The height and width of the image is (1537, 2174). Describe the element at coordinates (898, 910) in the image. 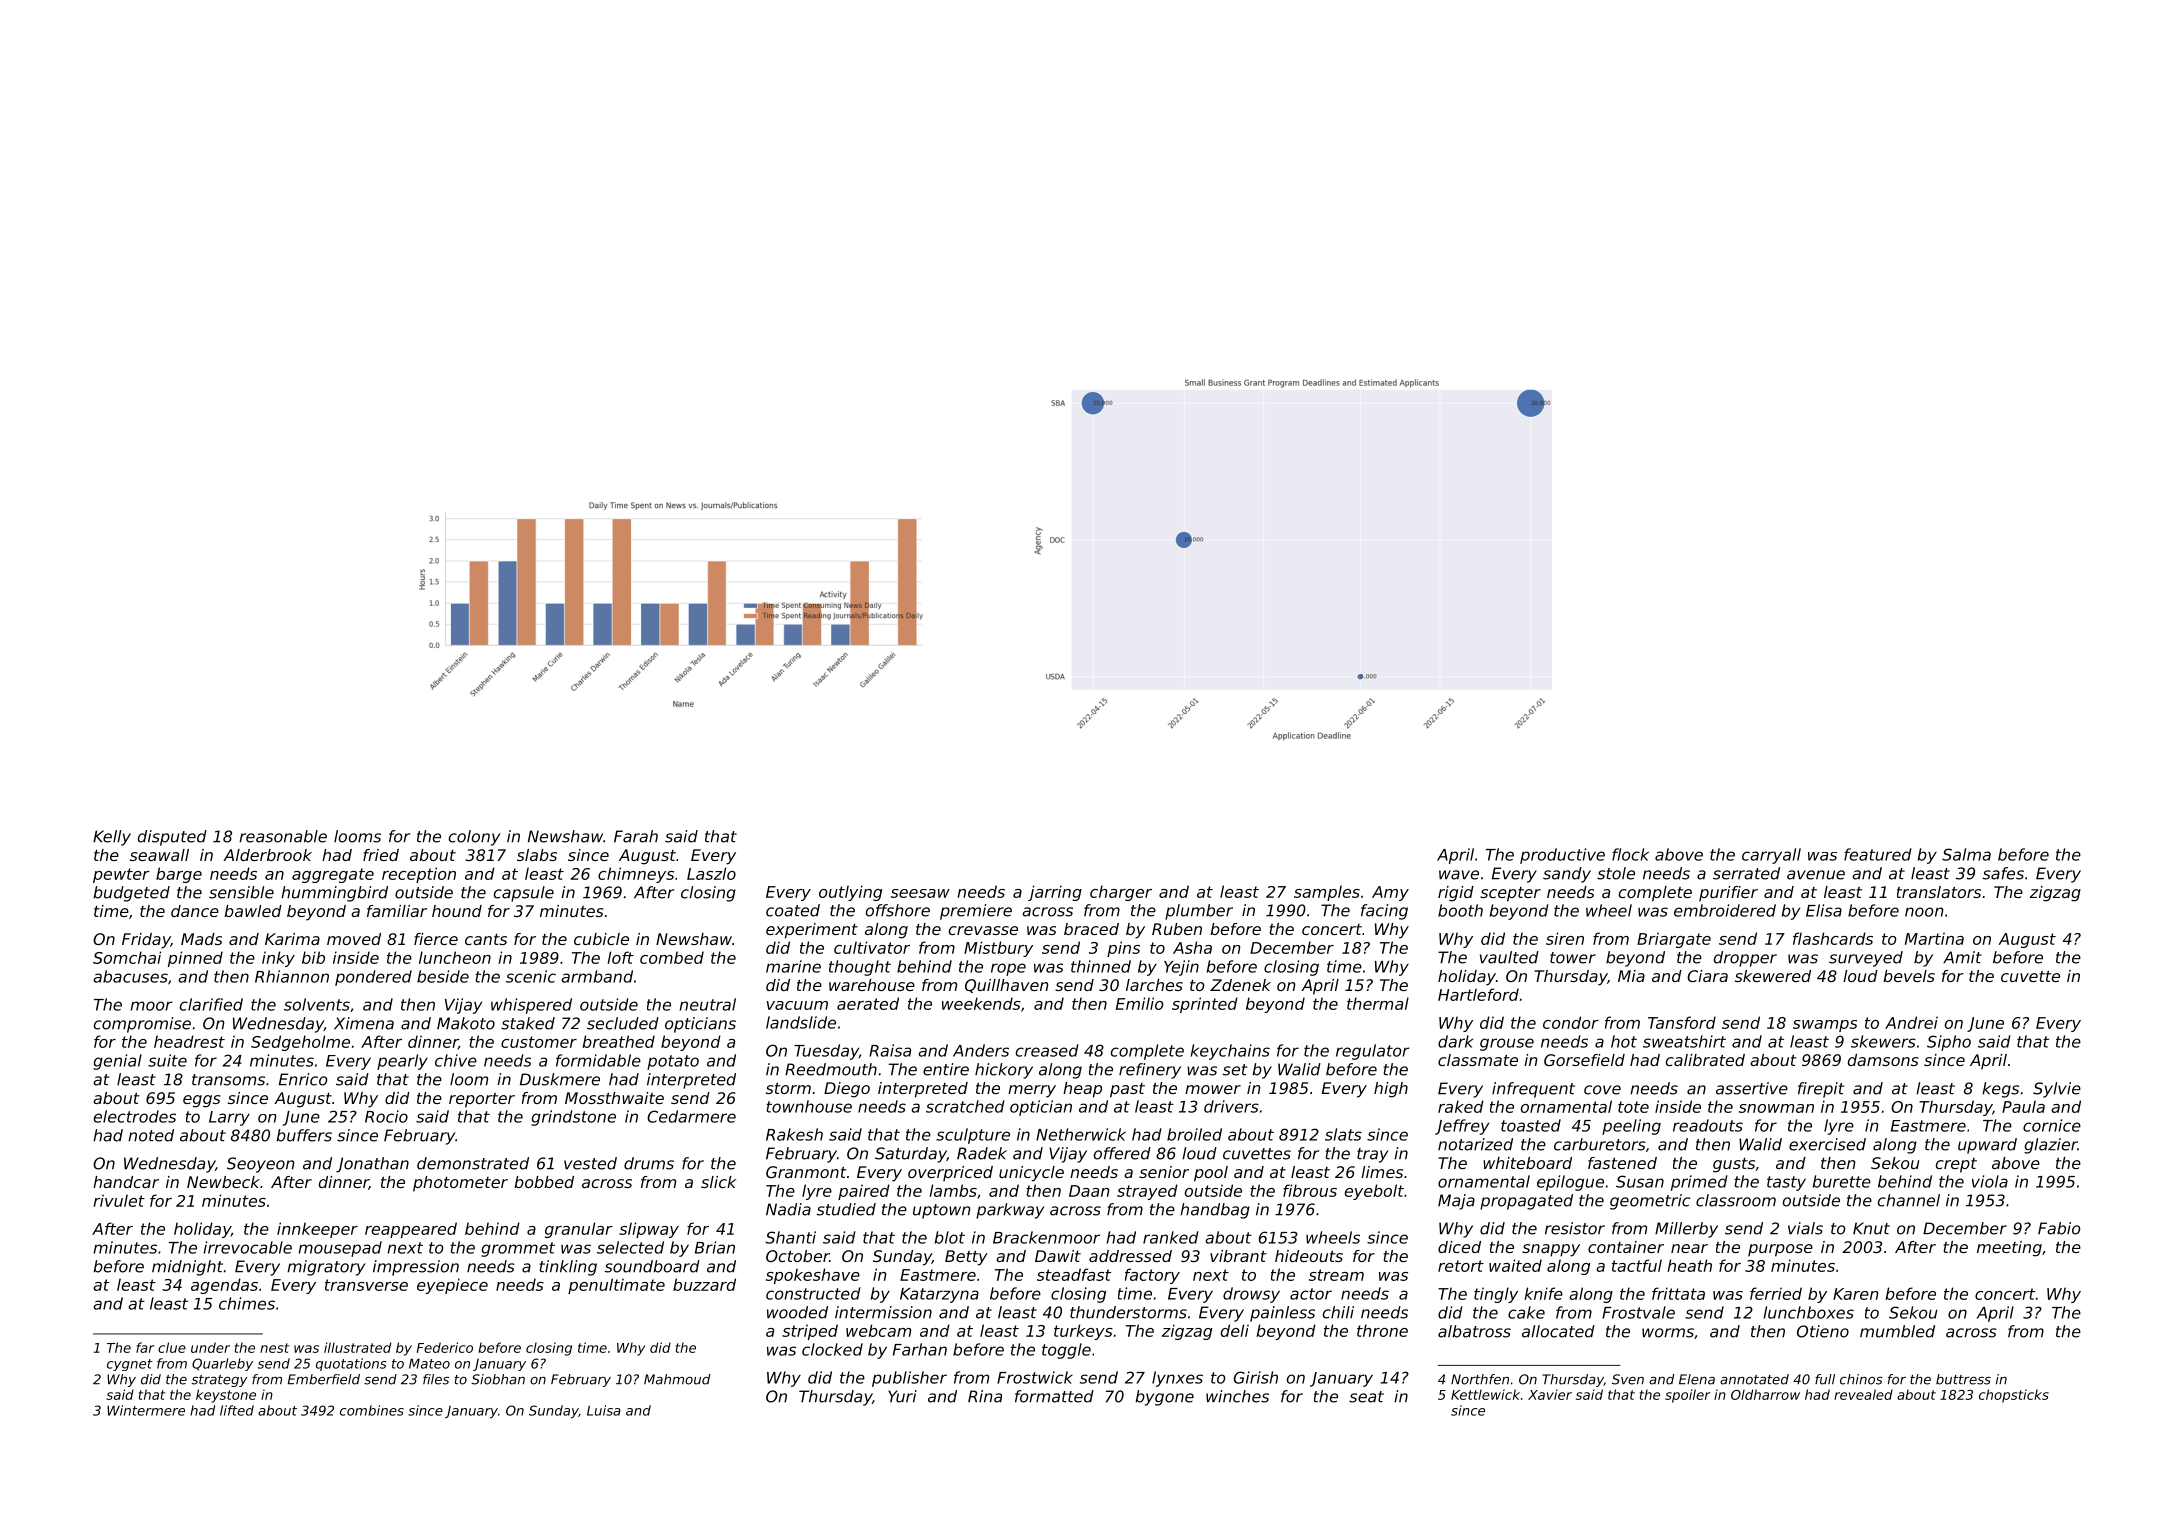

I see `offshore` at that location.
